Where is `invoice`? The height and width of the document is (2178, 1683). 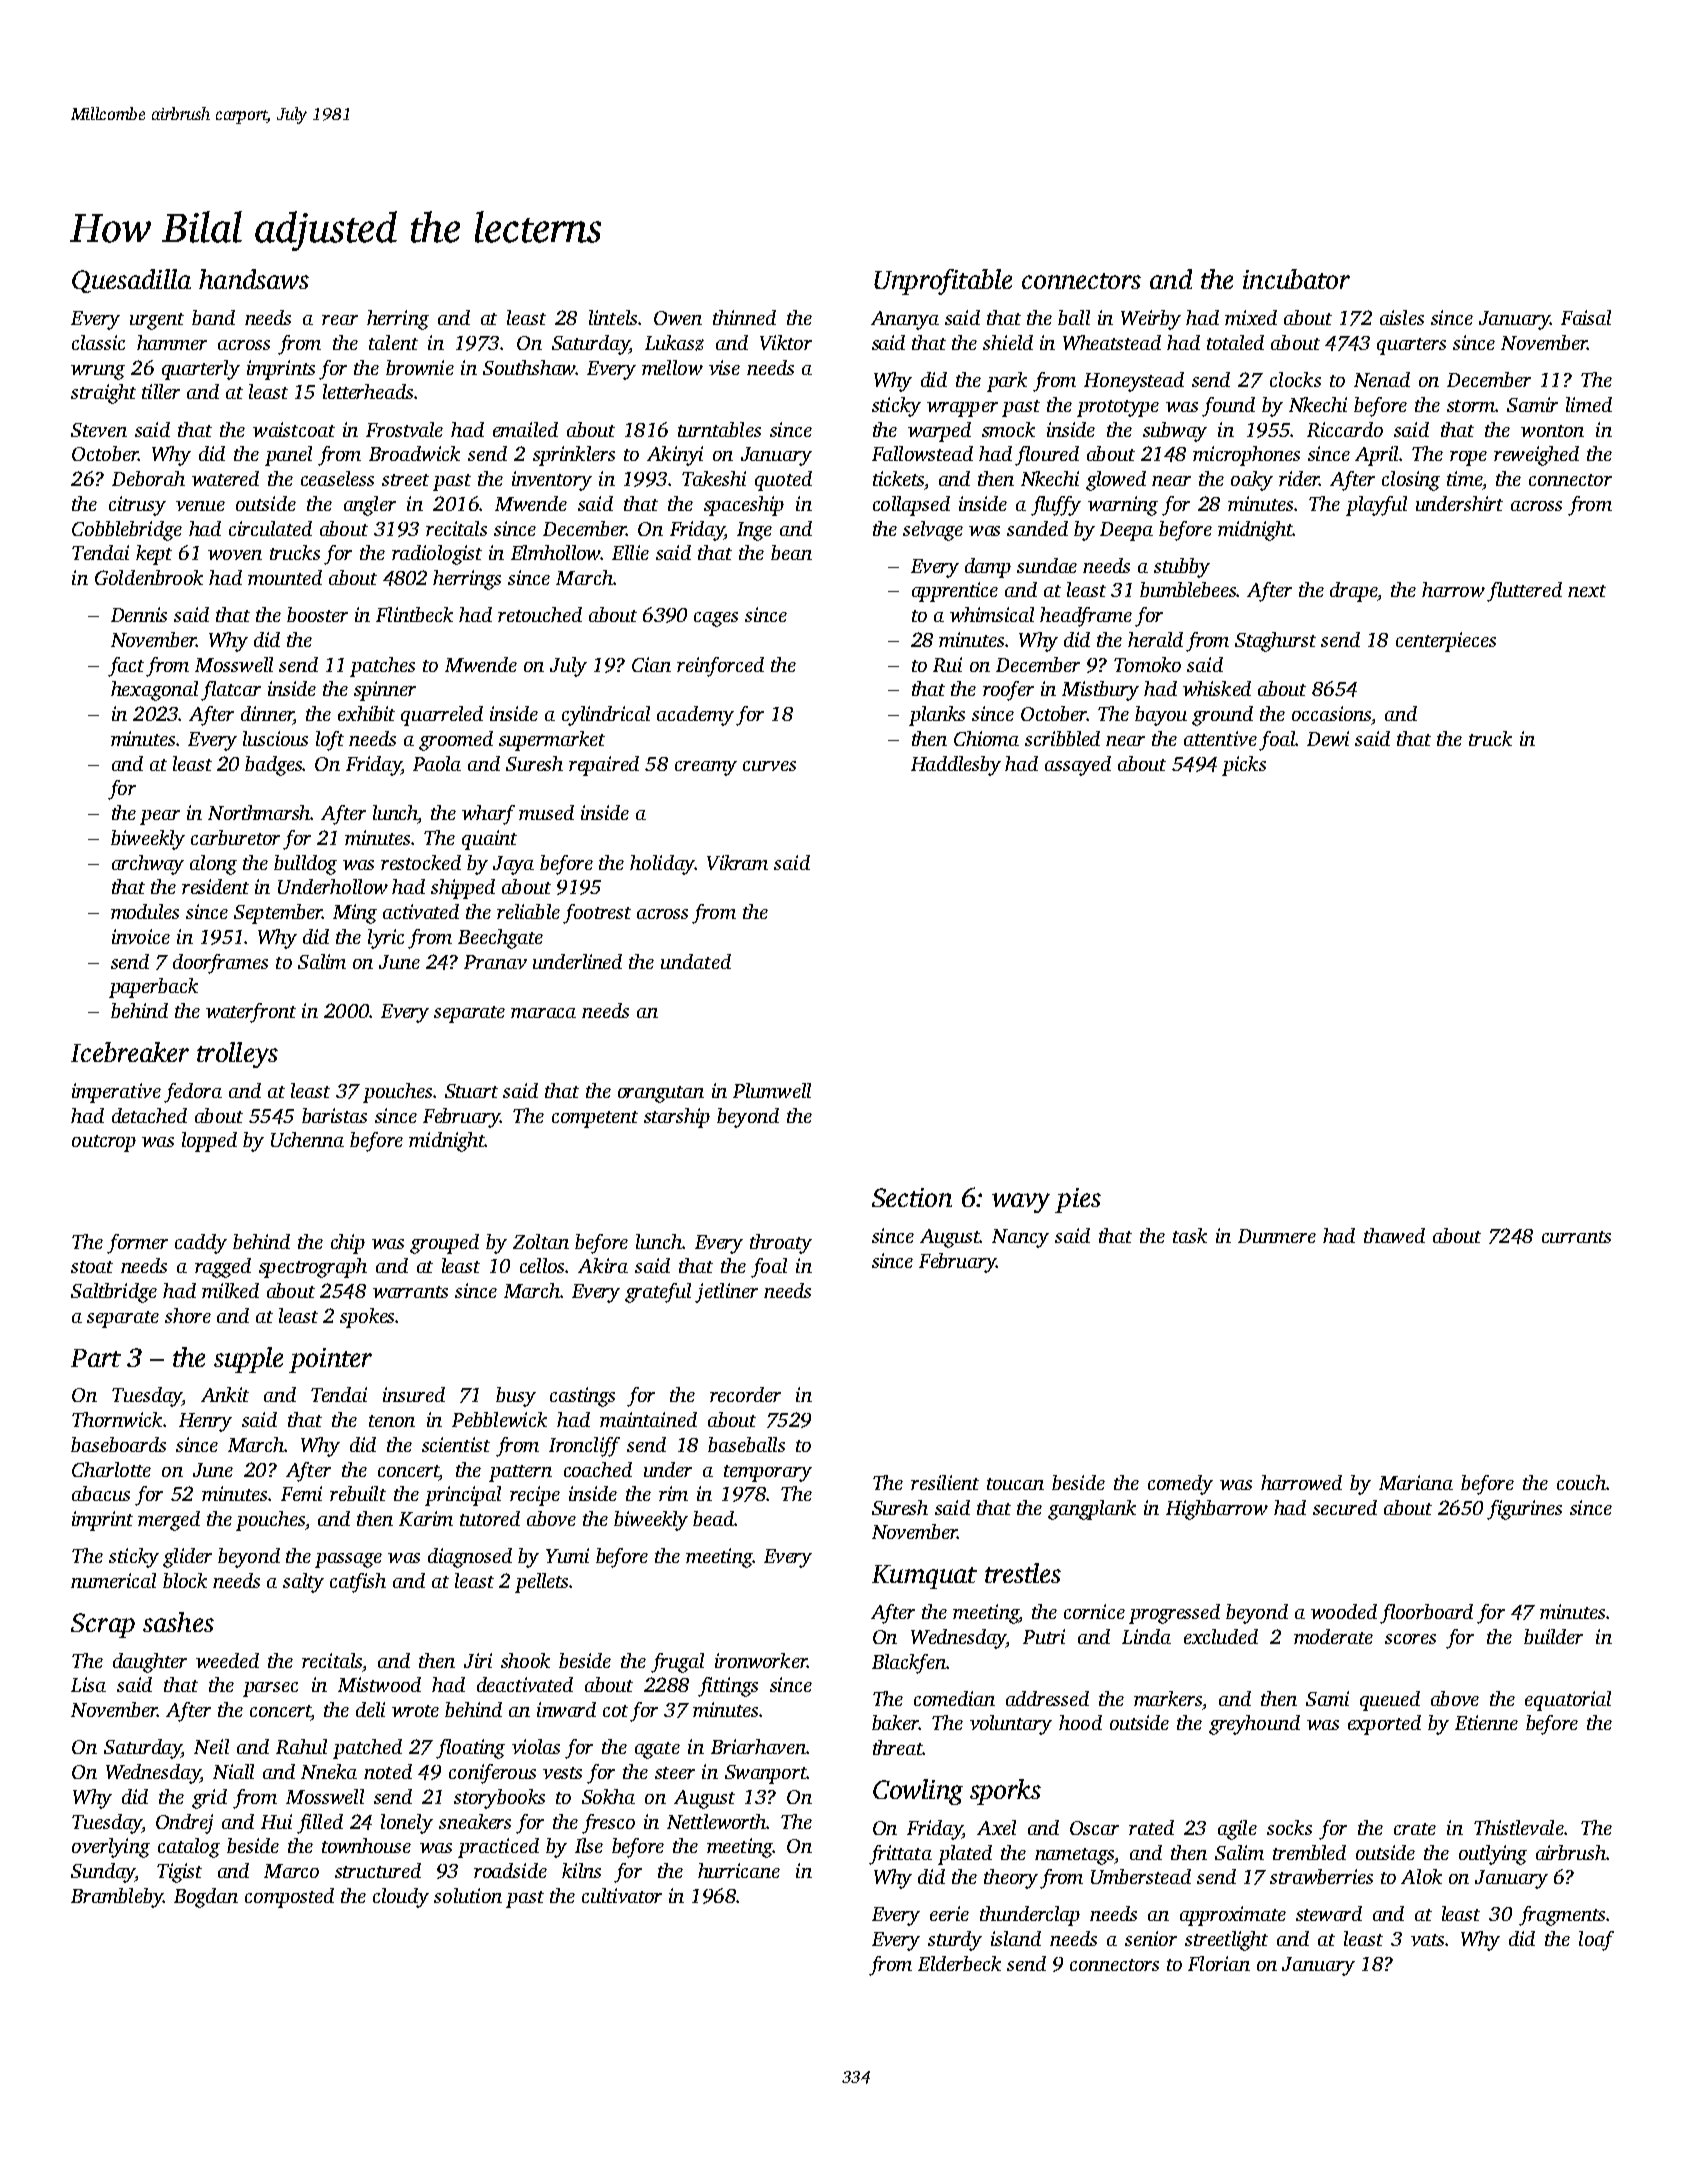
invoice is located at coordinates (141, 936).
